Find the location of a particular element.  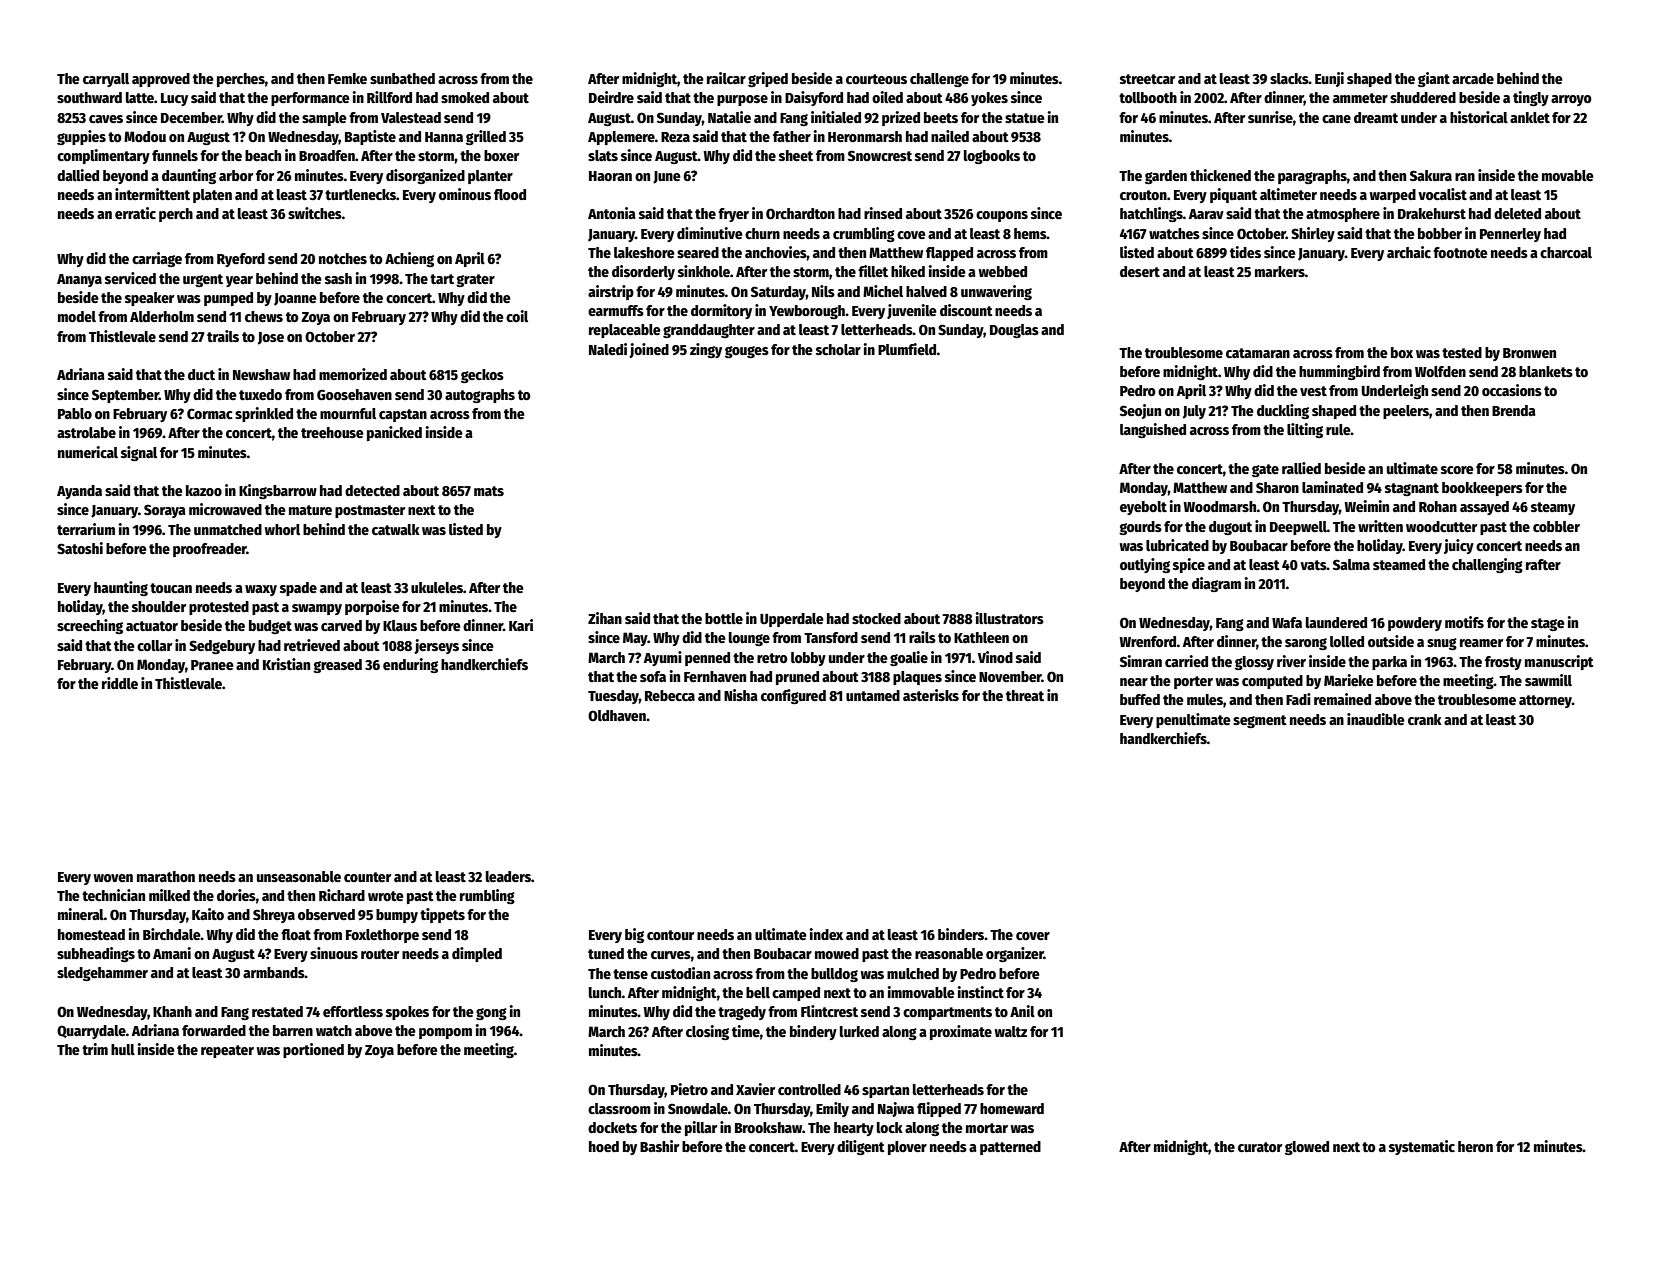

bumpy is located at coordinates (397, 916).
